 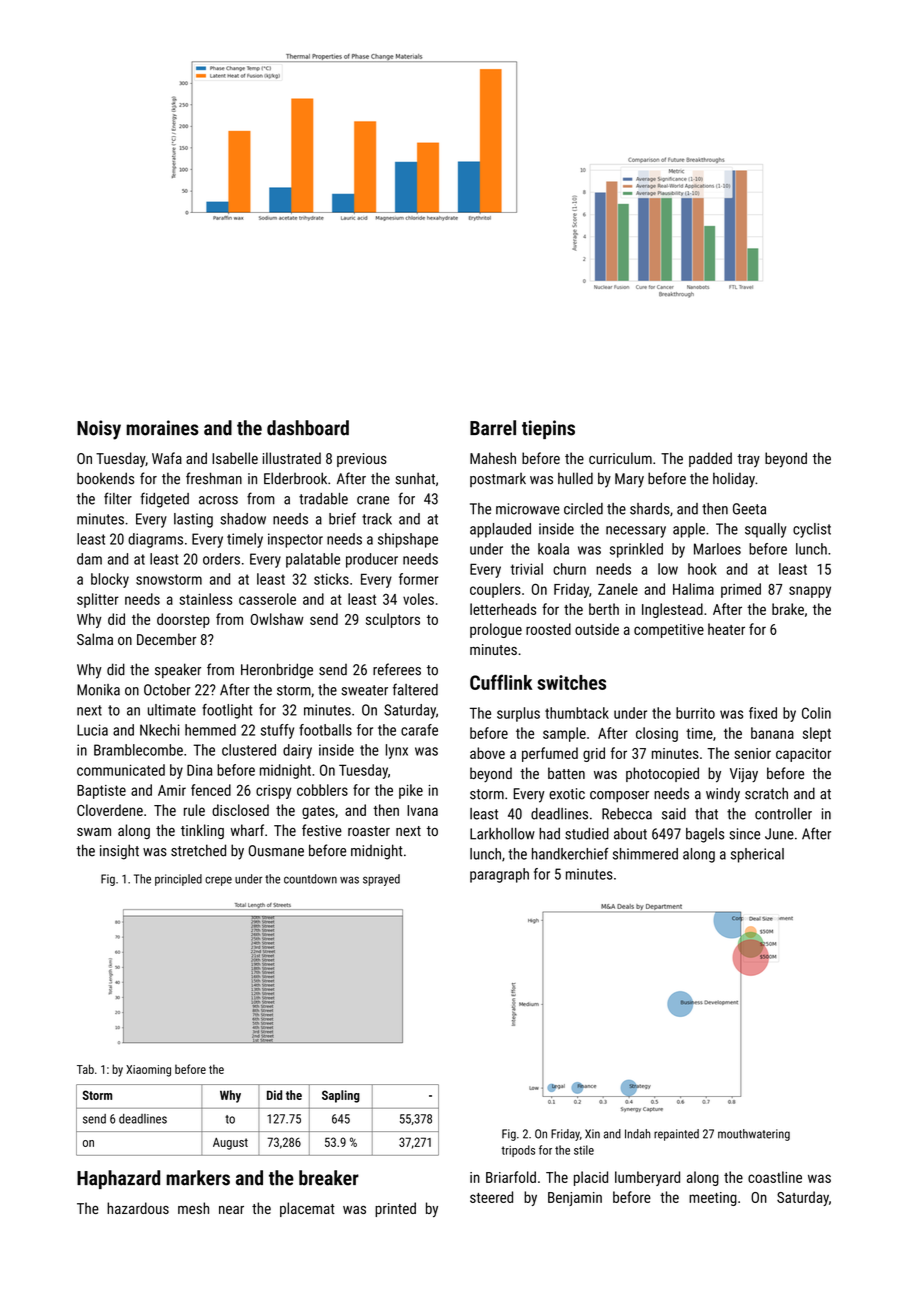 What do you see at coordinates (748, 460) in the image?
I see `tray` at bounding box center [748, 460].
